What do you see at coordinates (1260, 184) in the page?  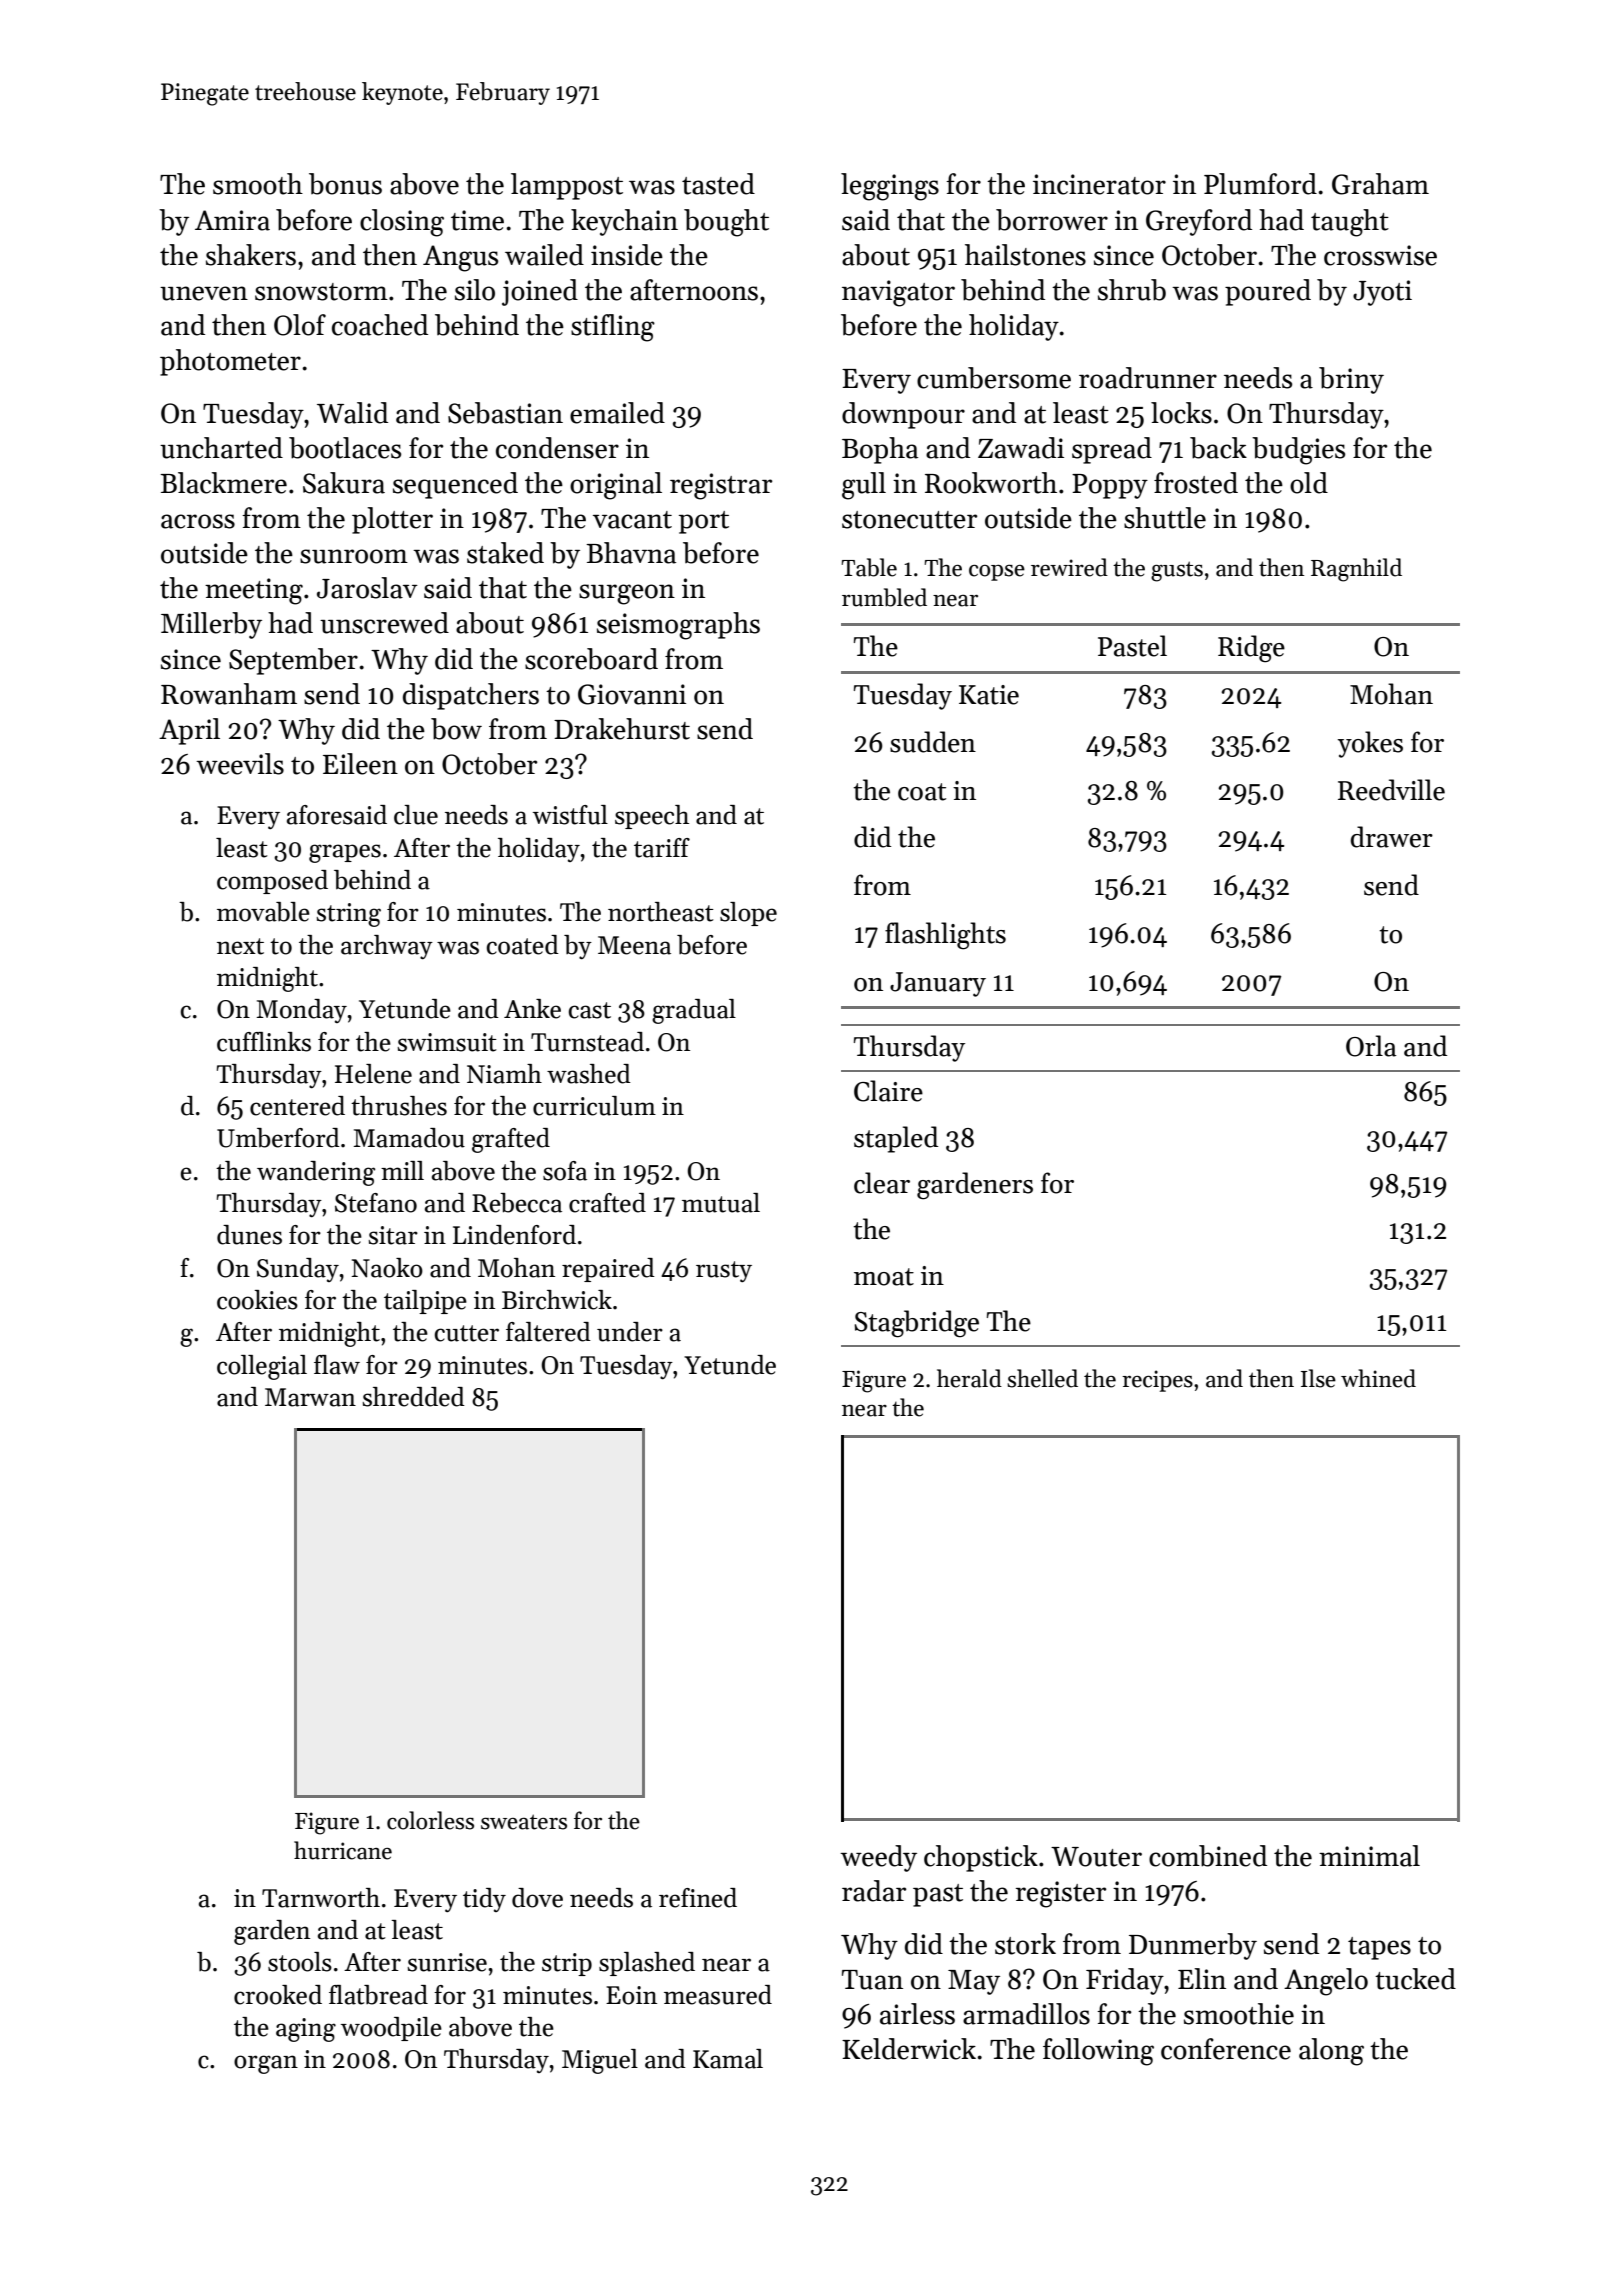 I see `Plumford` at bounding box center [1260, 184].
